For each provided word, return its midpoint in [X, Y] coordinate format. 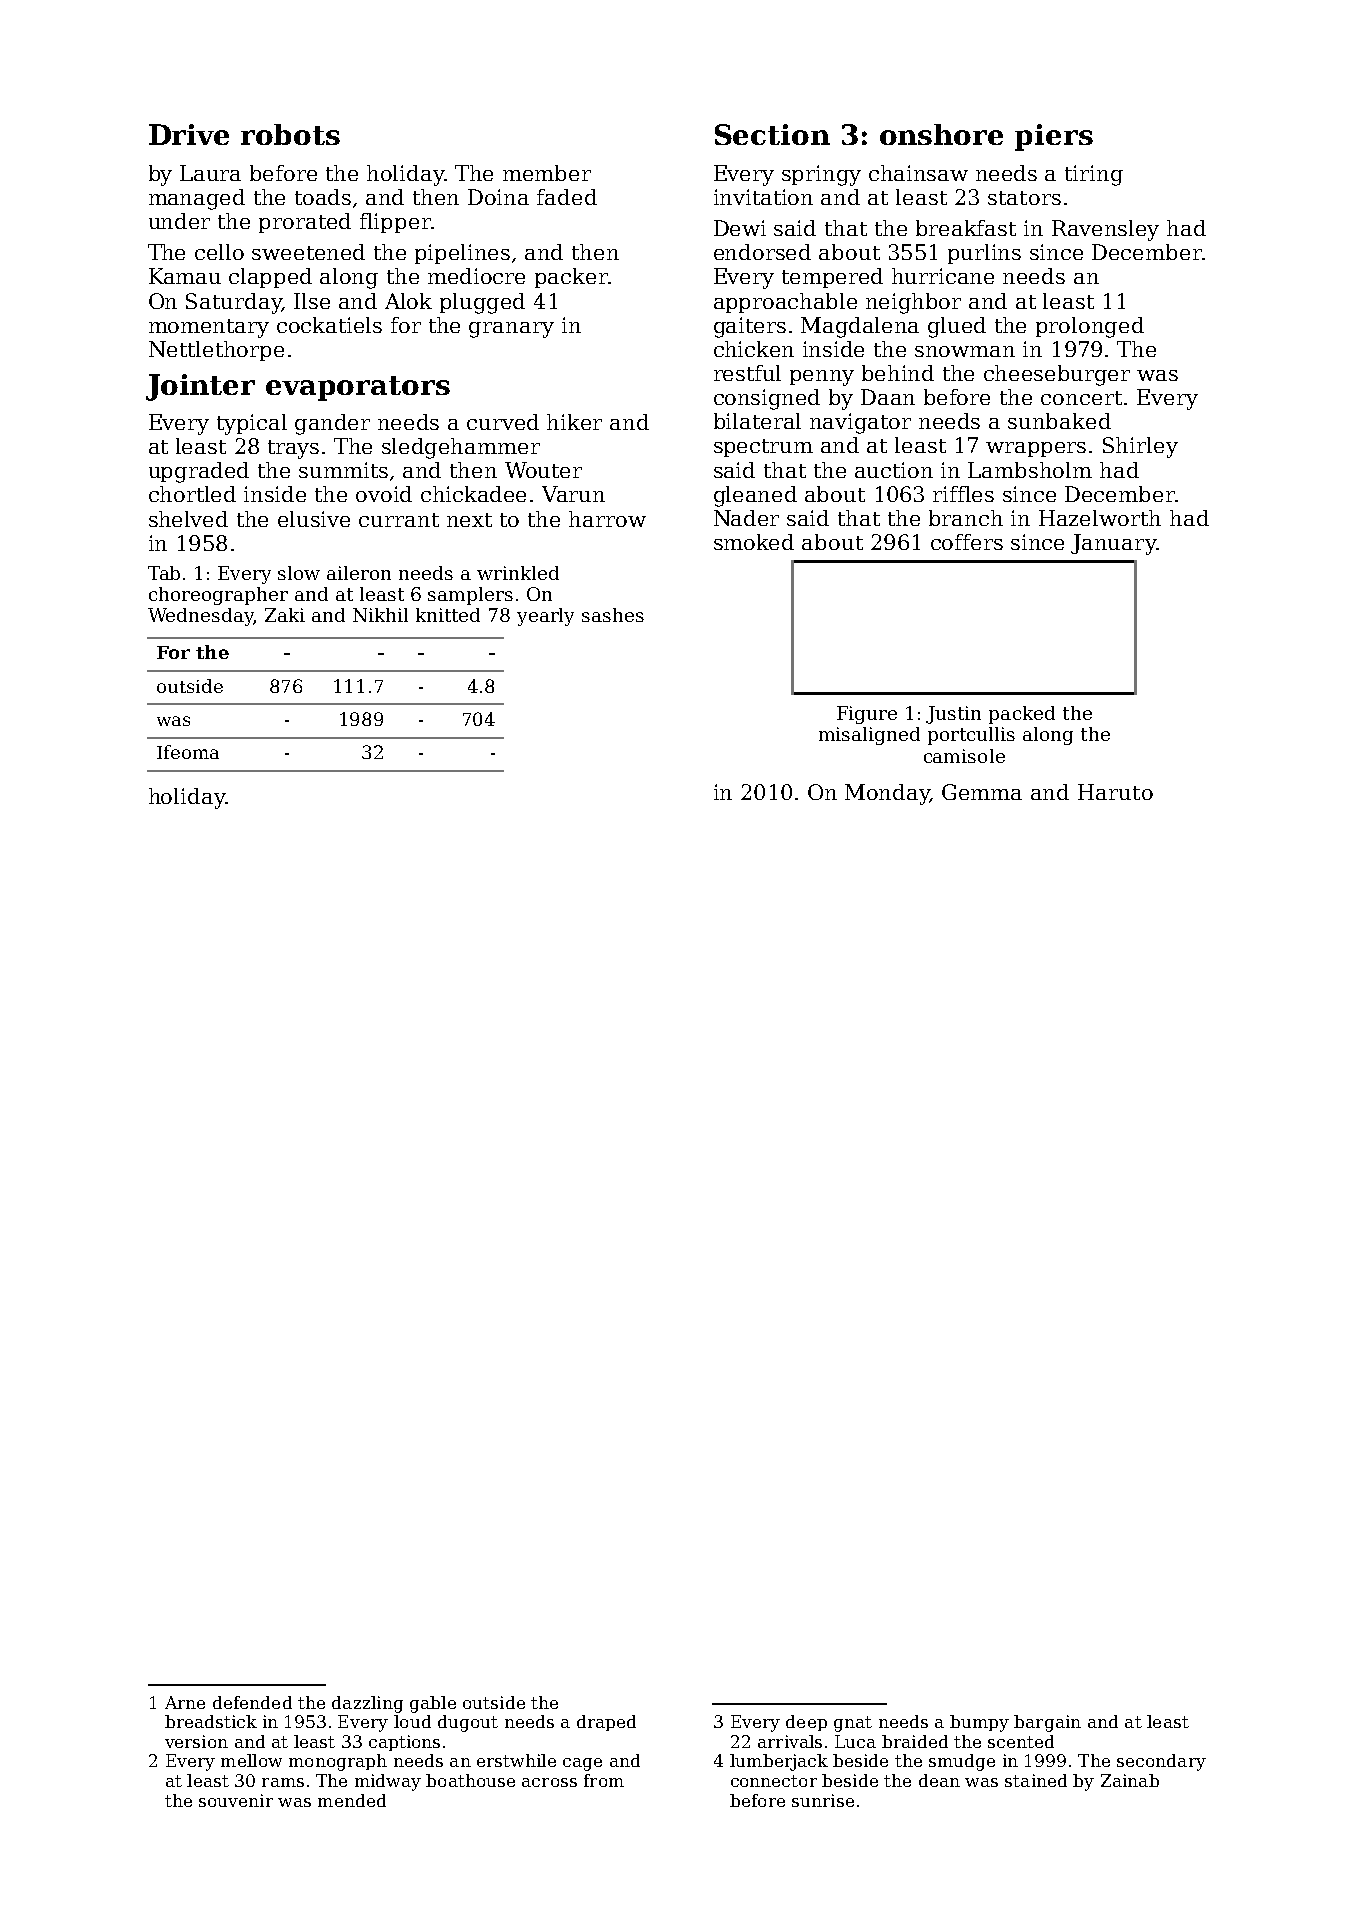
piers [1054, 137]
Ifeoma [188, 752]
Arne [185, 1702]
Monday [887, 794]
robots [290, 134]
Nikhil [380, 615]
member [547, 173]
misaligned [869, 736]
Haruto [1115, 792]
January [1113, 544]
